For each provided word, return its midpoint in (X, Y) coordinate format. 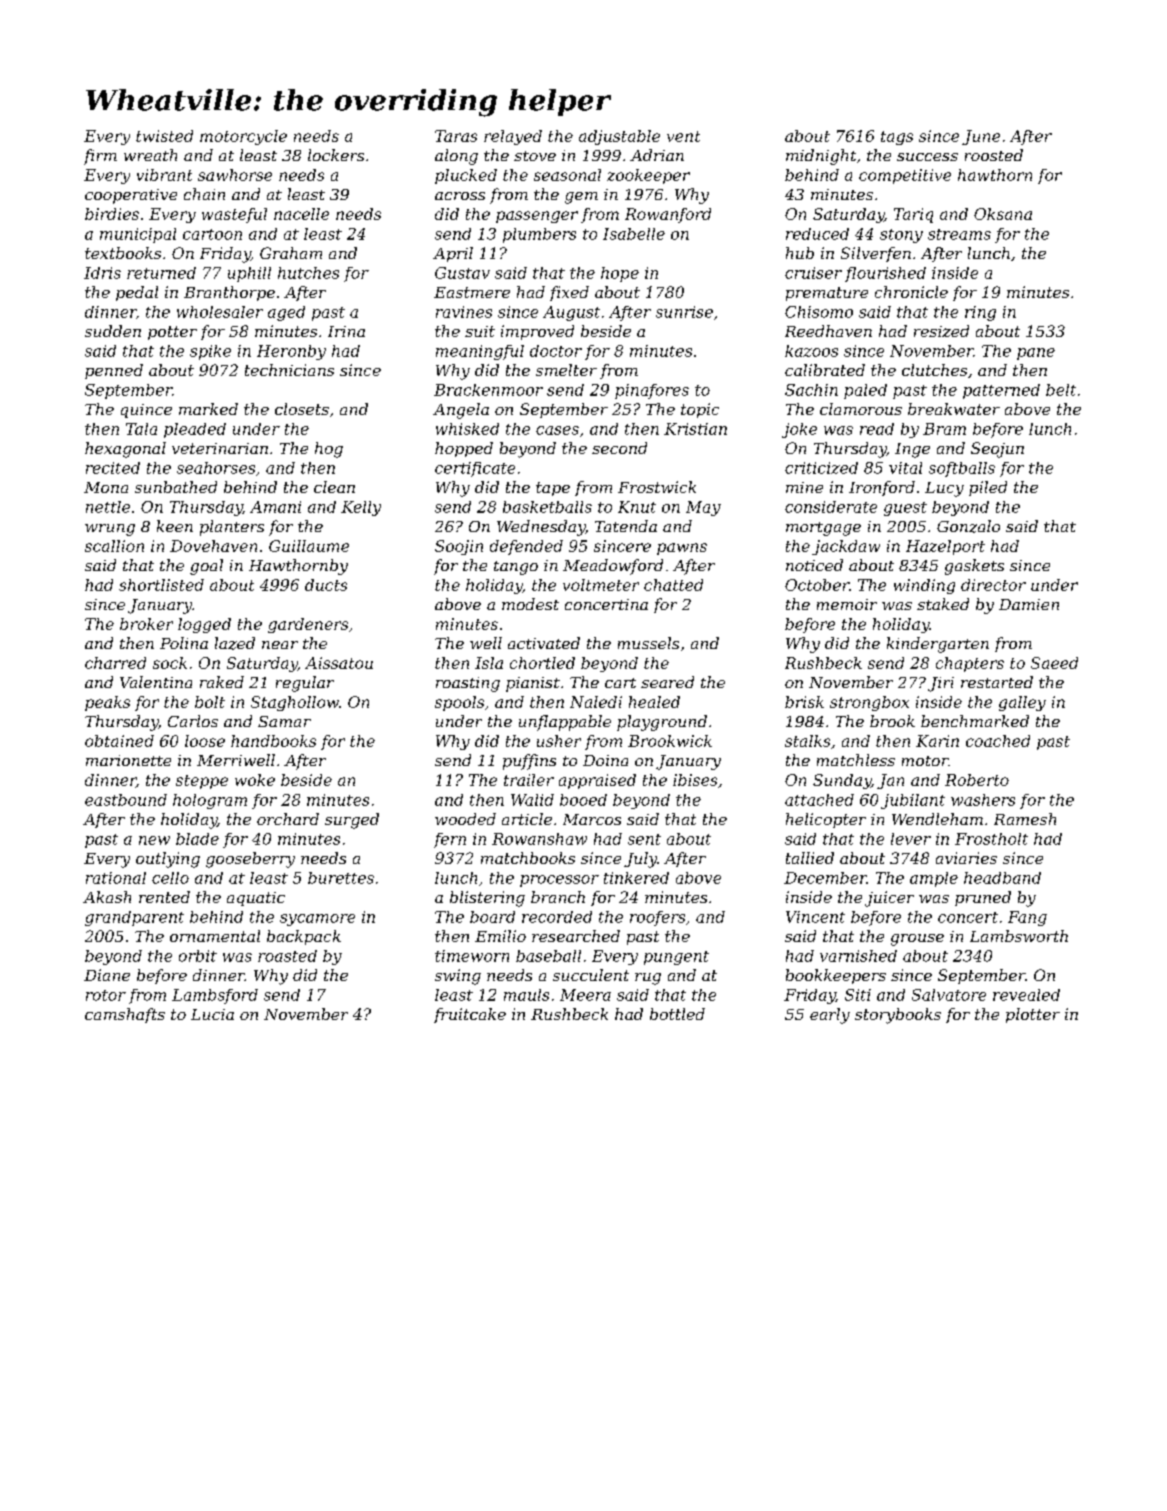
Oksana (1003, 214)
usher (559, 741)
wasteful (234, 215)
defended (526, 547)
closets (302, 409)
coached (998, 741)
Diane (107, 975)
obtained (119, 741)
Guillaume (309, 546)
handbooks (273, 741)
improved (537, 332)
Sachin (811, 390)
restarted (997, 682)
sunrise (684, 312)
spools (459, 703)
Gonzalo (968, 526)
